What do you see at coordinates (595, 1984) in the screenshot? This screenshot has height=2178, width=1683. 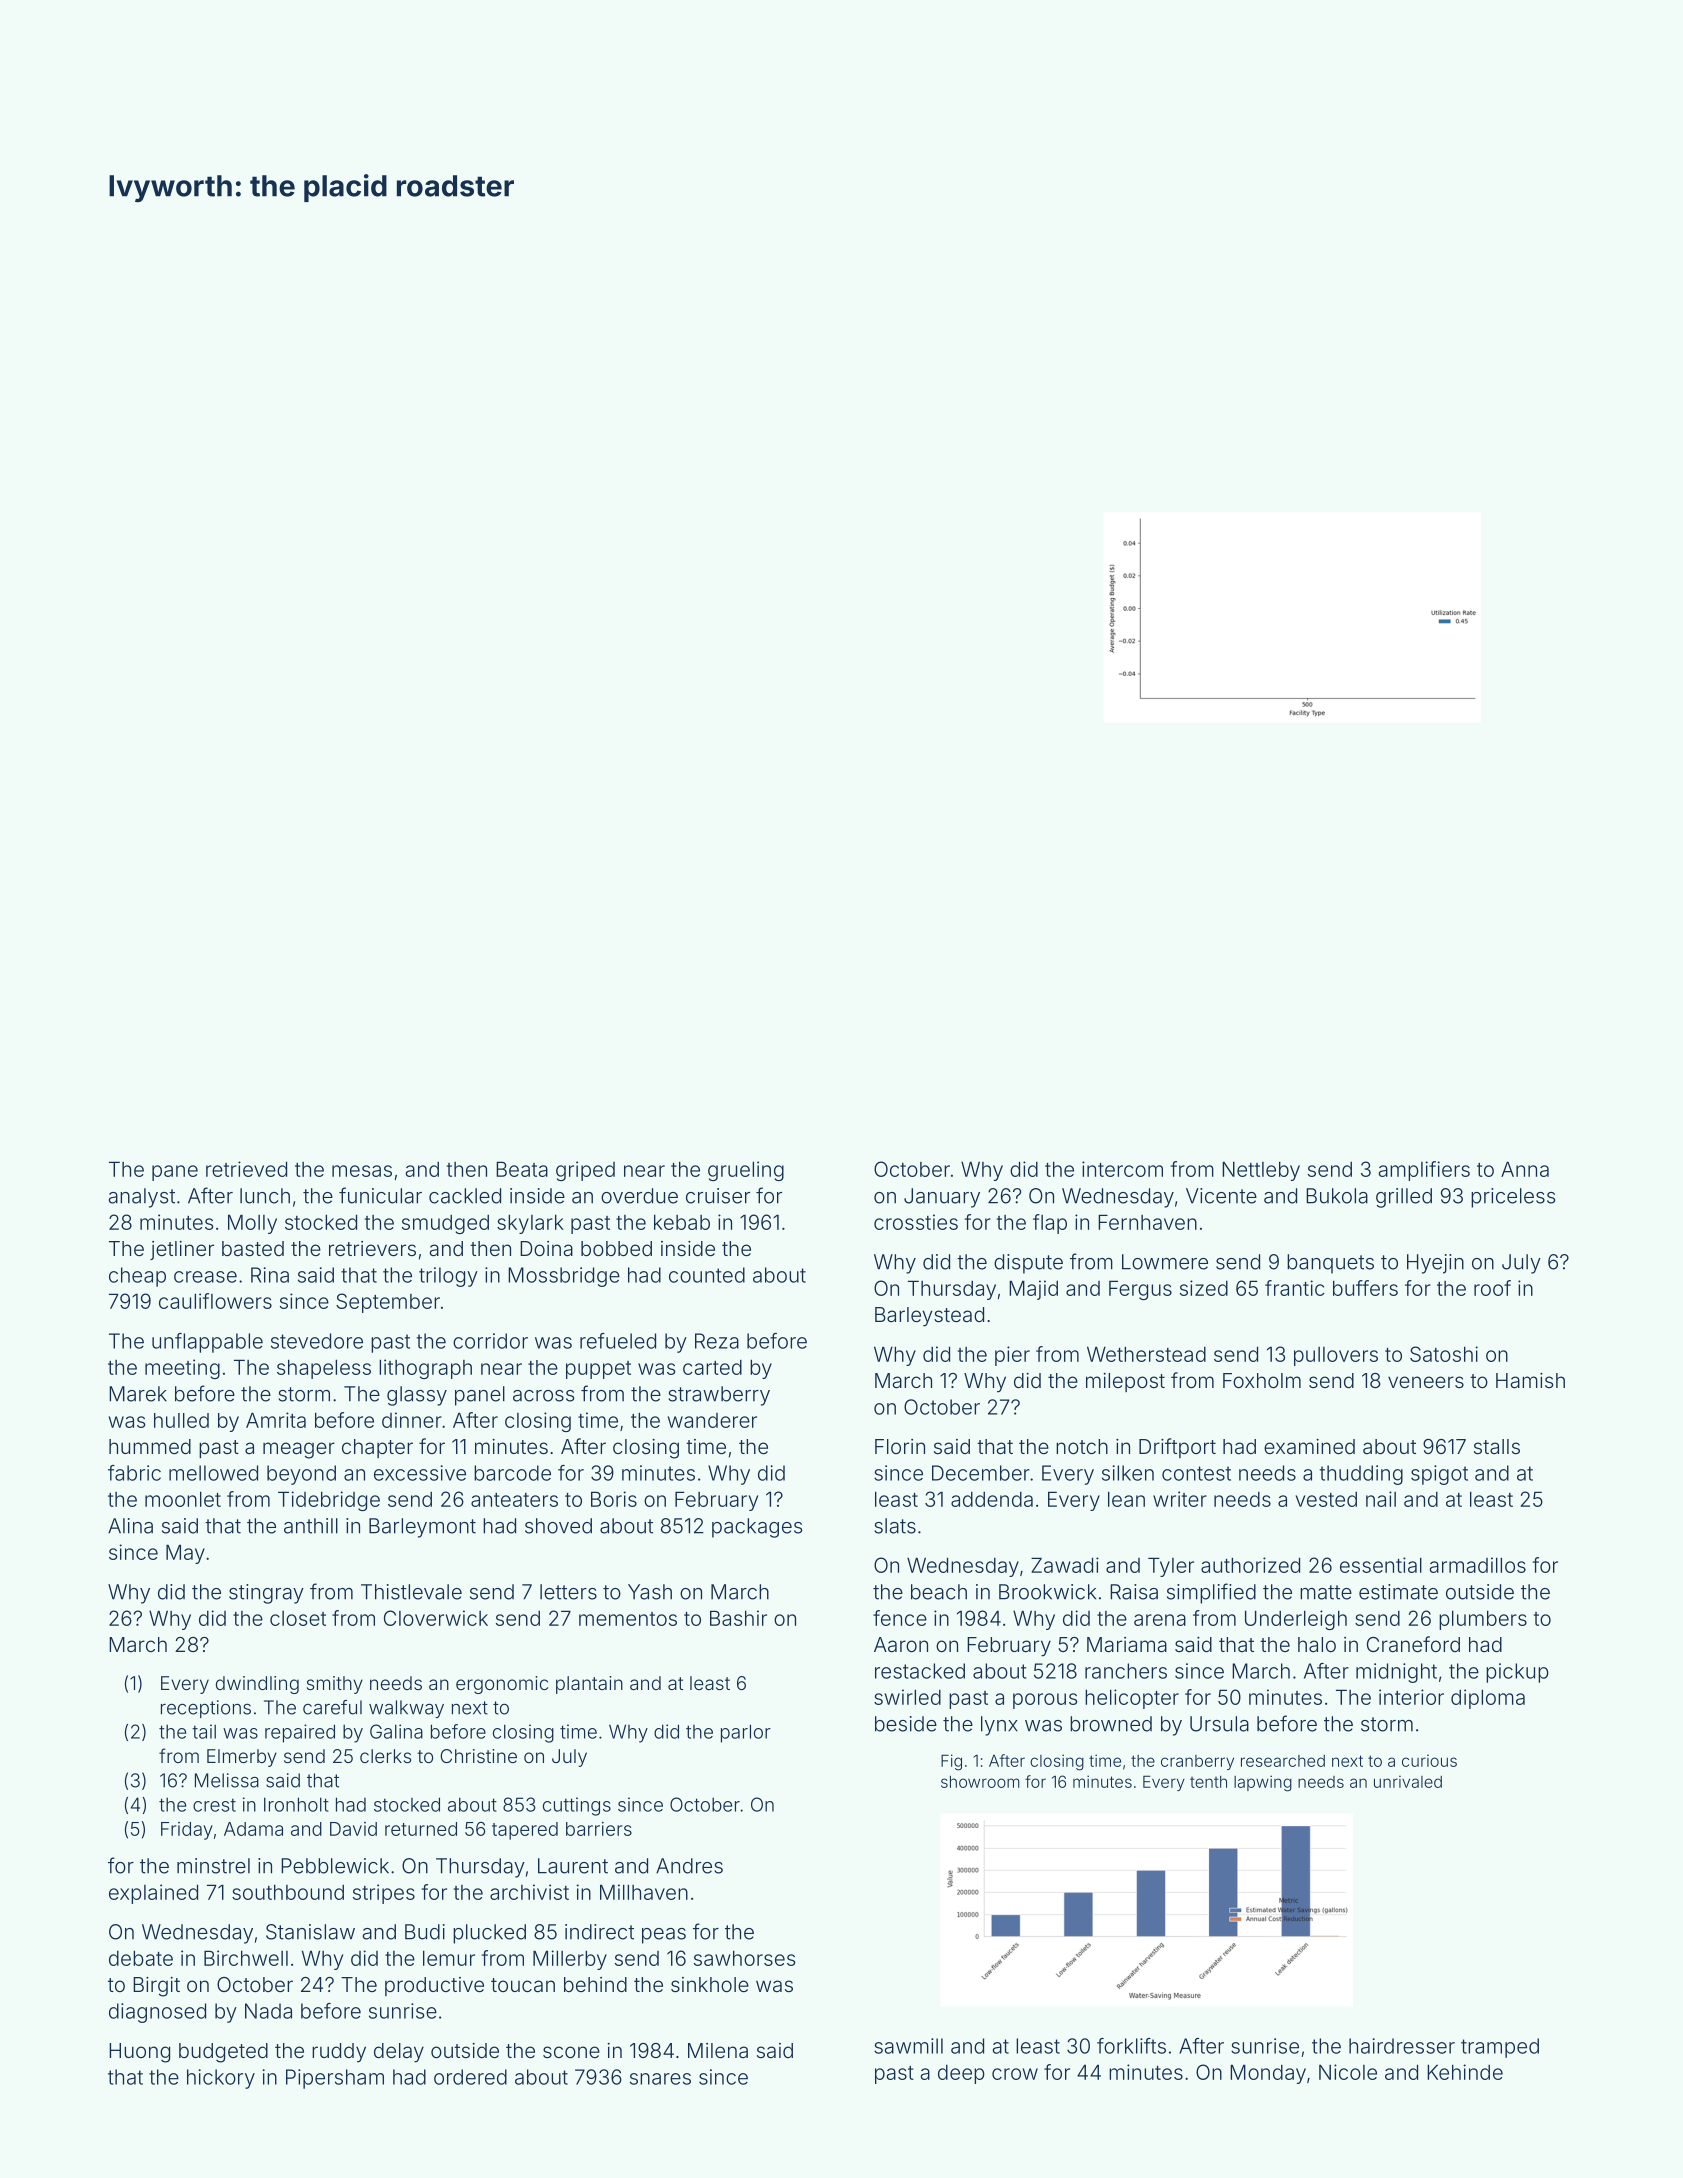 I see `behind` at bounding box center [595, 1984].
